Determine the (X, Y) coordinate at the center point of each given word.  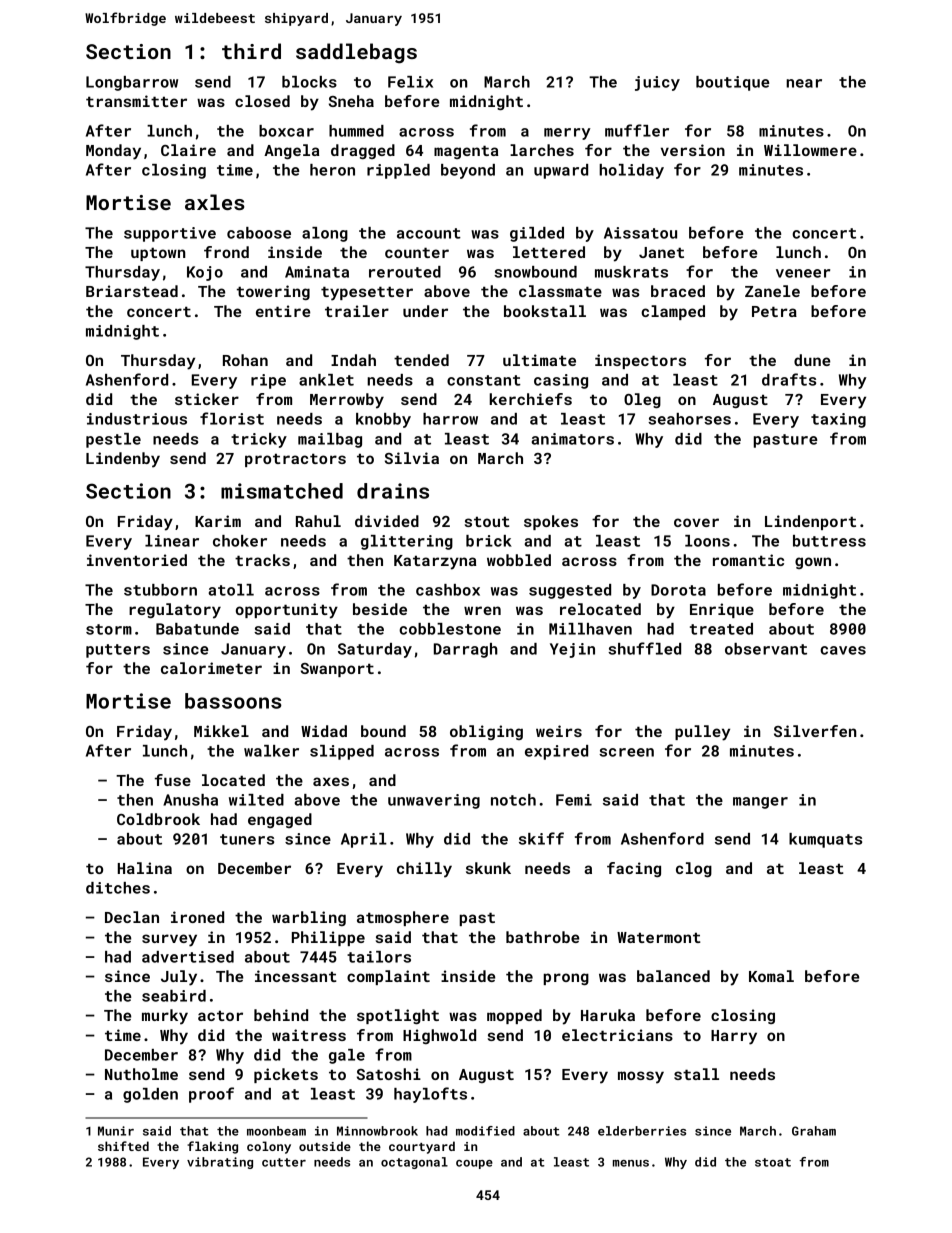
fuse (173, 780)
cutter (284, 1162)
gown (813, 563)
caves (843, 650)
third (251, 51)
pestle (113, 440)
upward (561, 171)
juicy (657, 83)
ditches (118, 888)
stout (487, 521)
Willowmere (810, 150)
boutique (733, 83)
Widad (324, 731)
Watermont (659, 937)
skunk (488, 868)
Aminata (317, 272)
